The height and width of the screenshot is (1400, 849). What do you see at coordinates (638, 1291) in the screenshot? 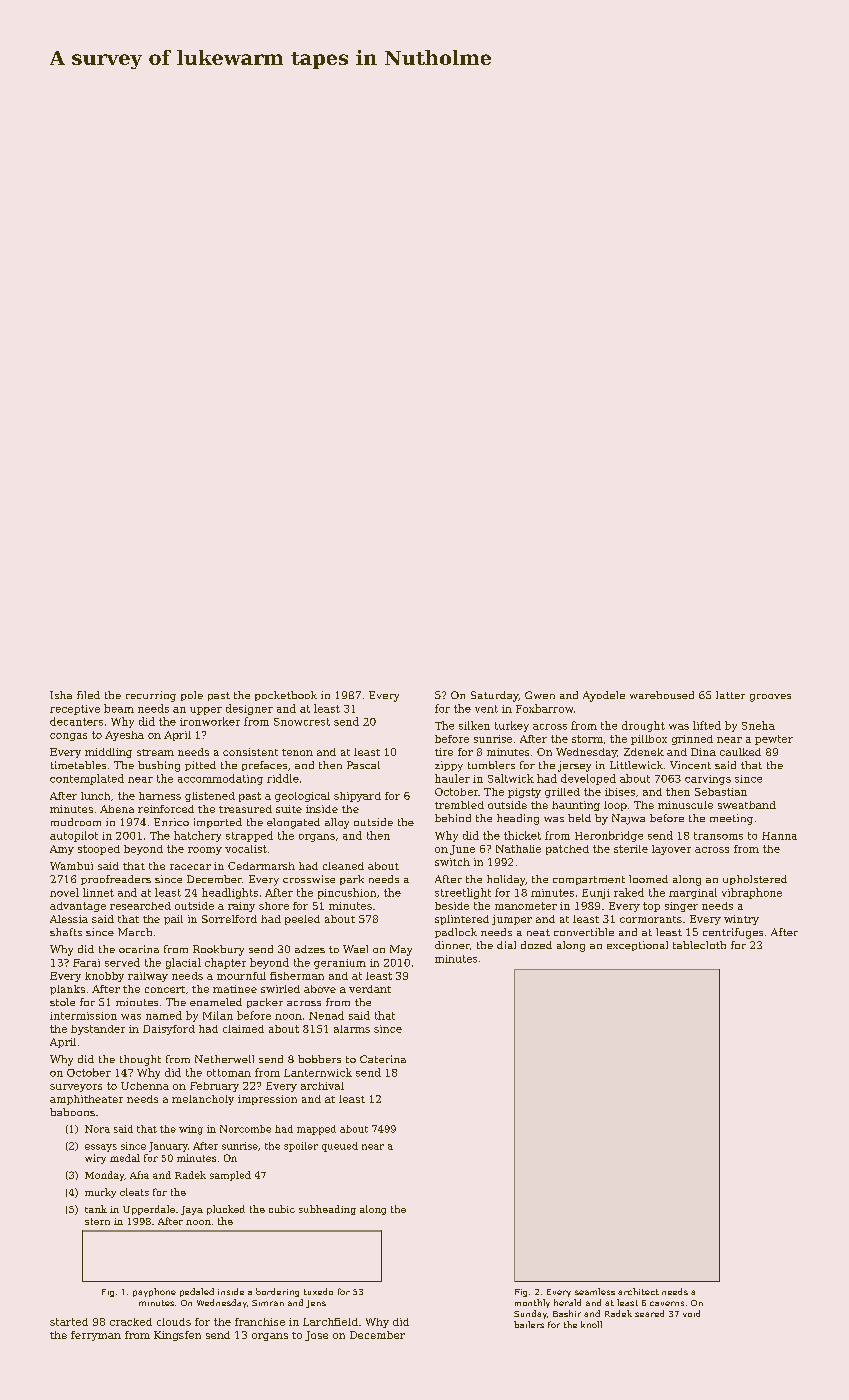
I see `architect` at bounding box center [638, 1291].
